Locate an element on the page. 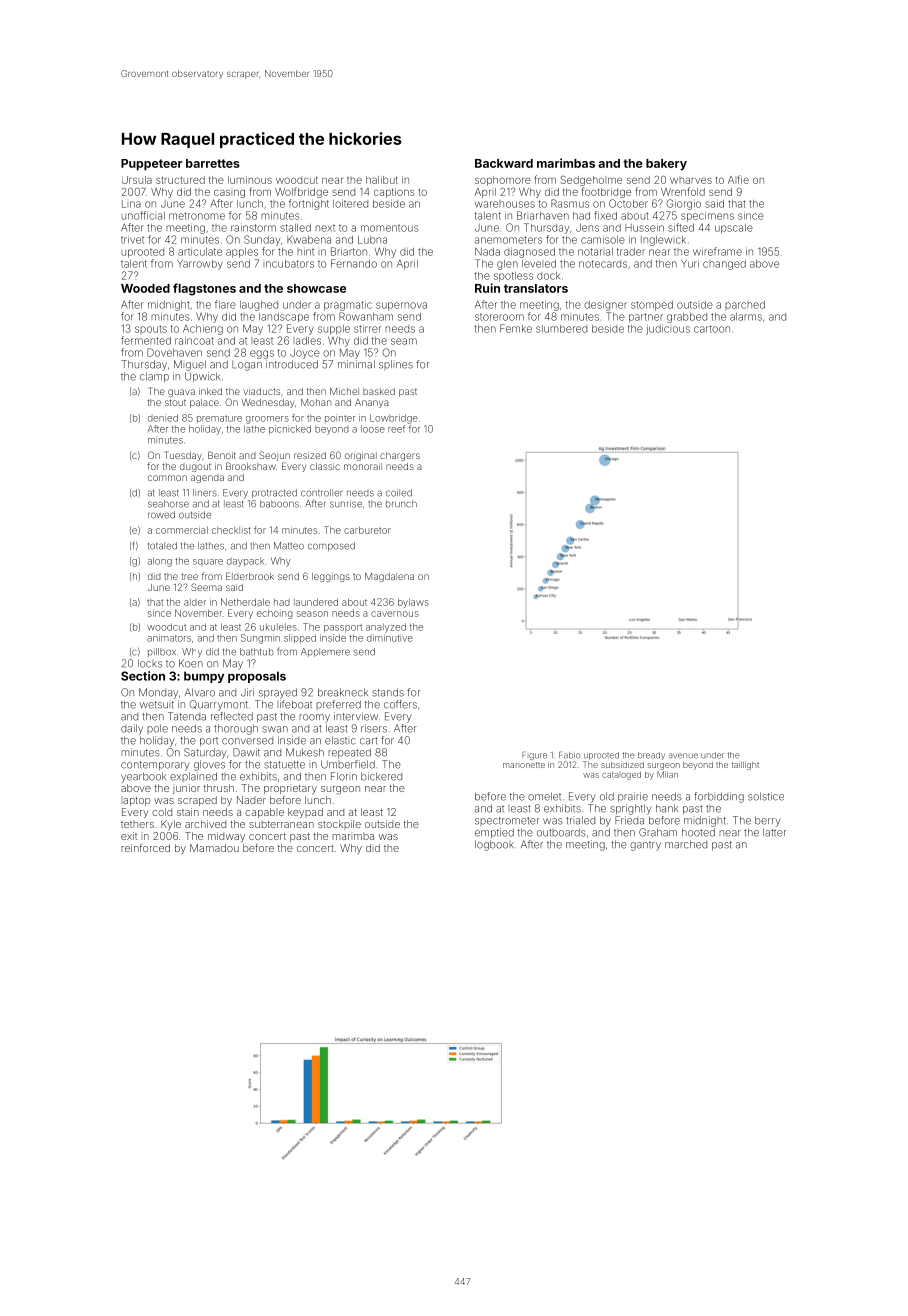  leveled is located at coordinates (539, 264).
